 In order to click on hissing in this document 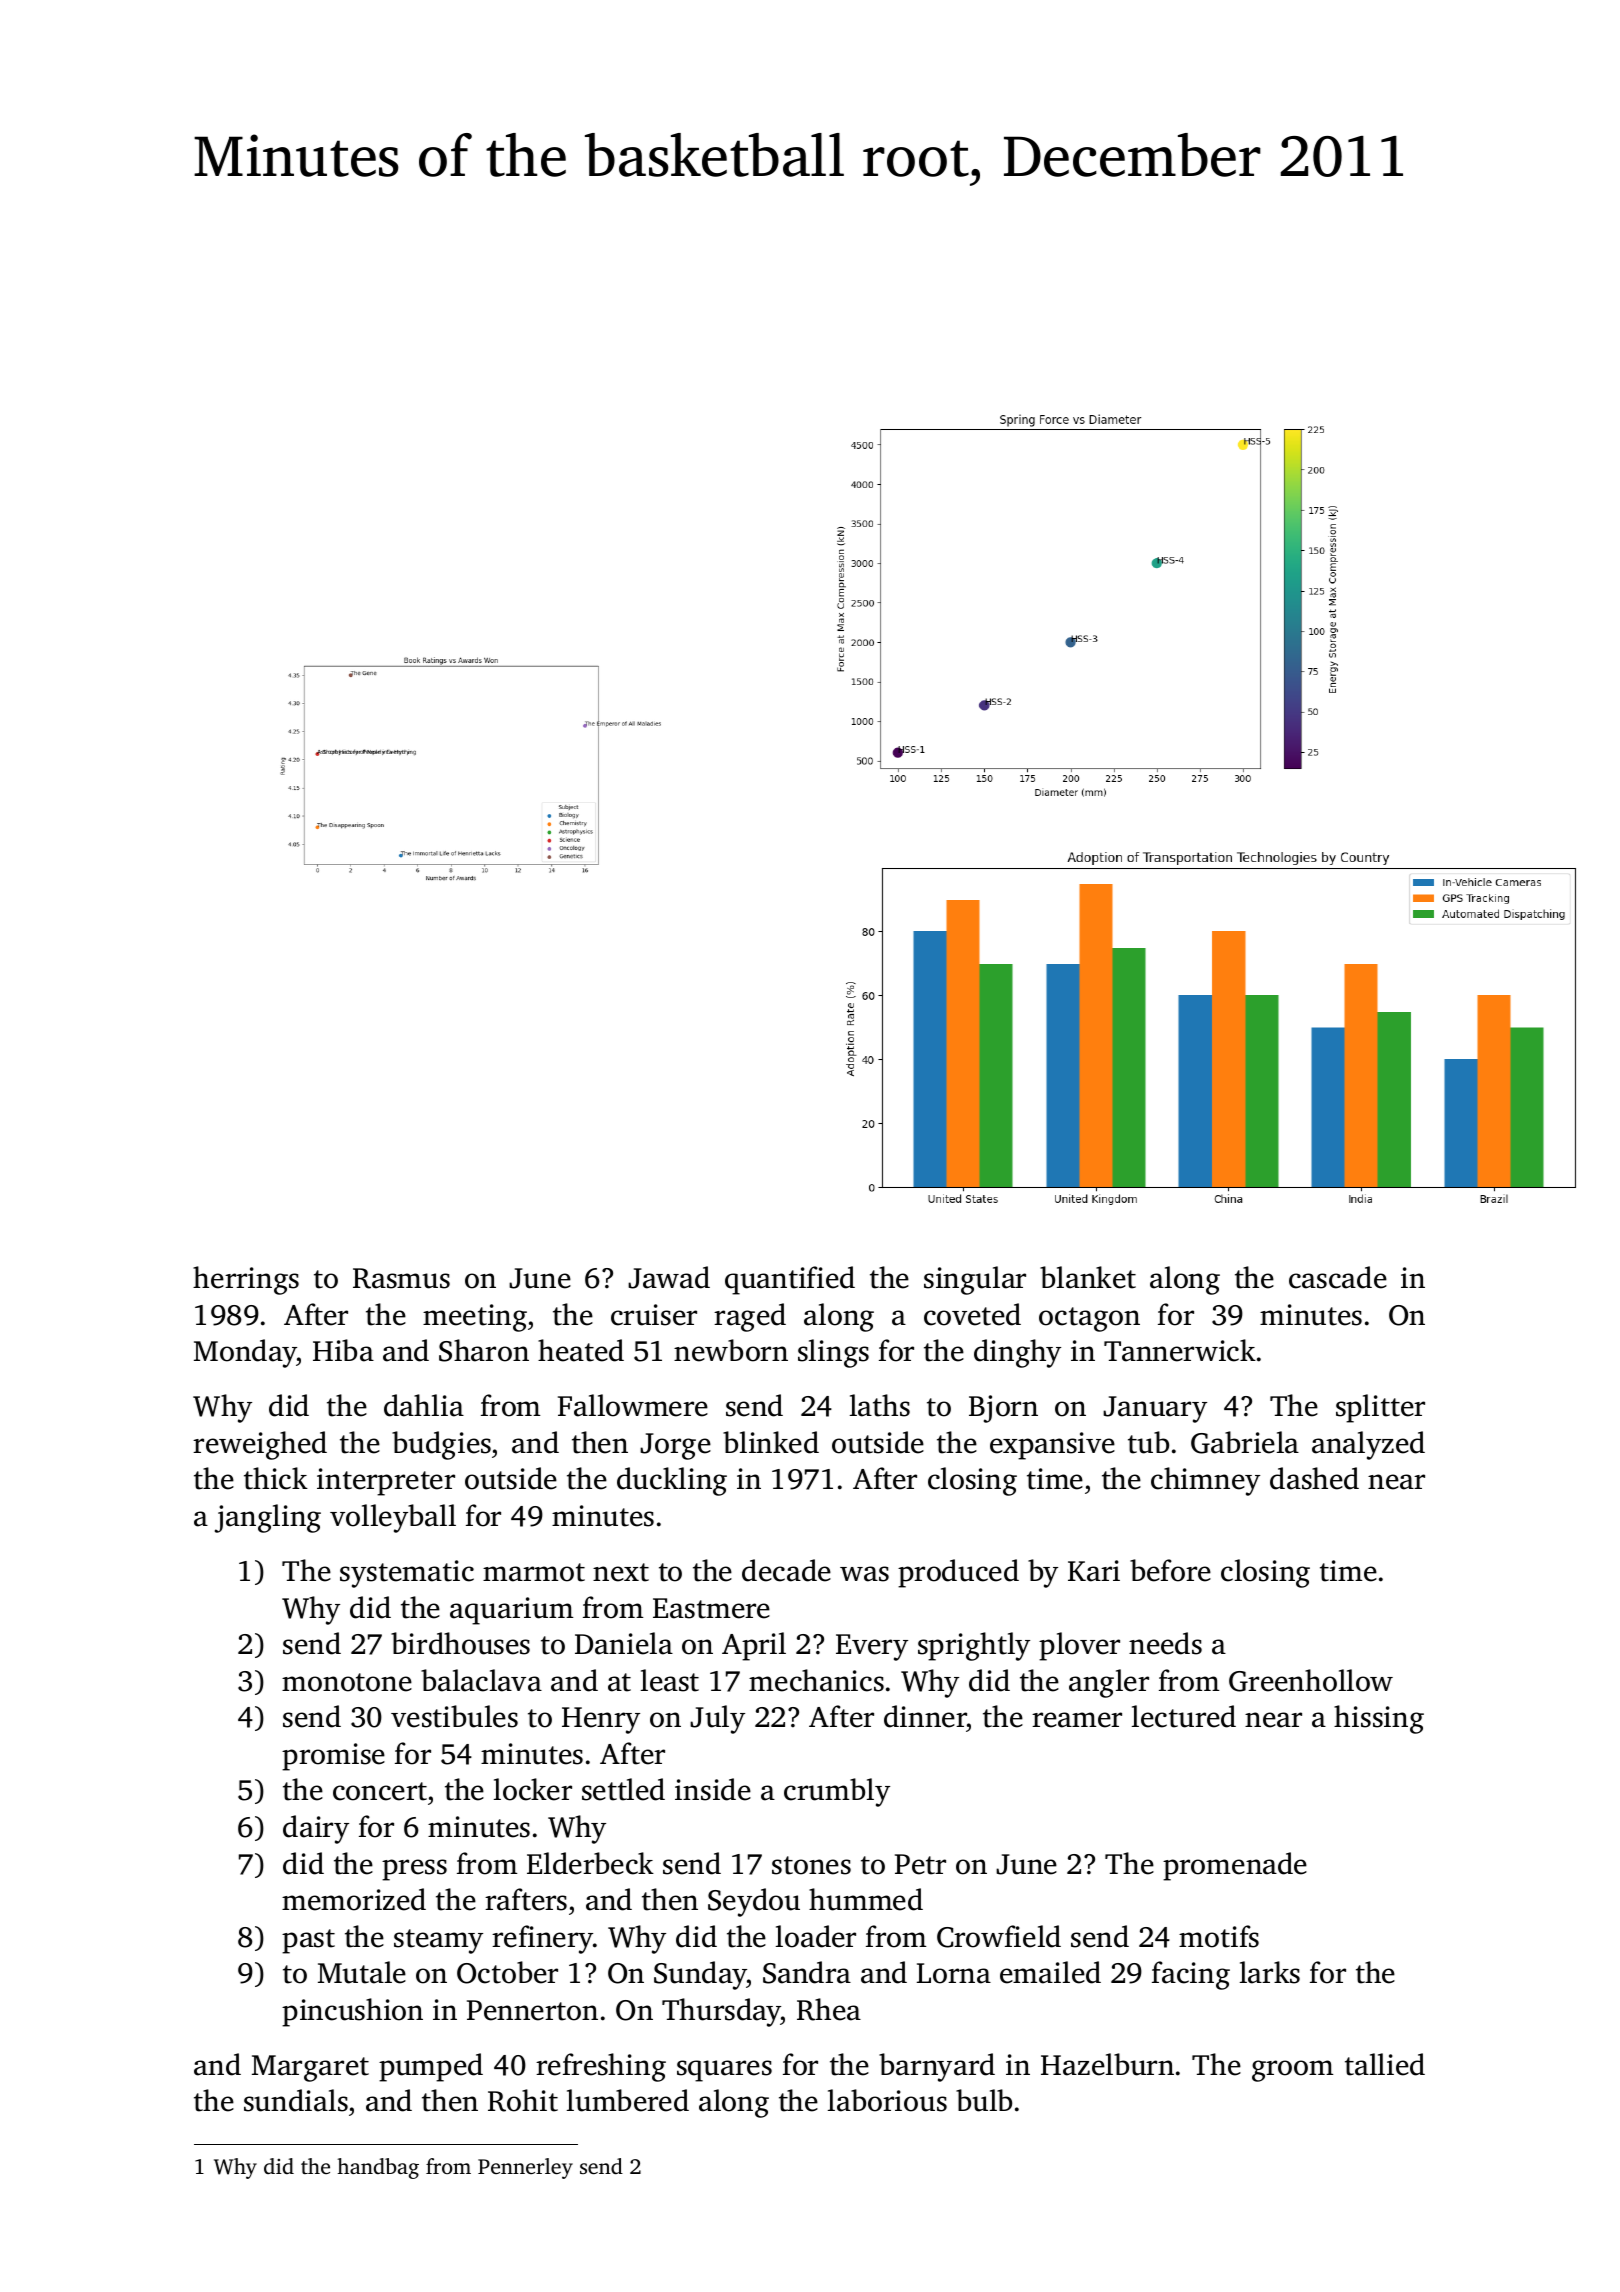, I will do `click(1379, 1719)`.
